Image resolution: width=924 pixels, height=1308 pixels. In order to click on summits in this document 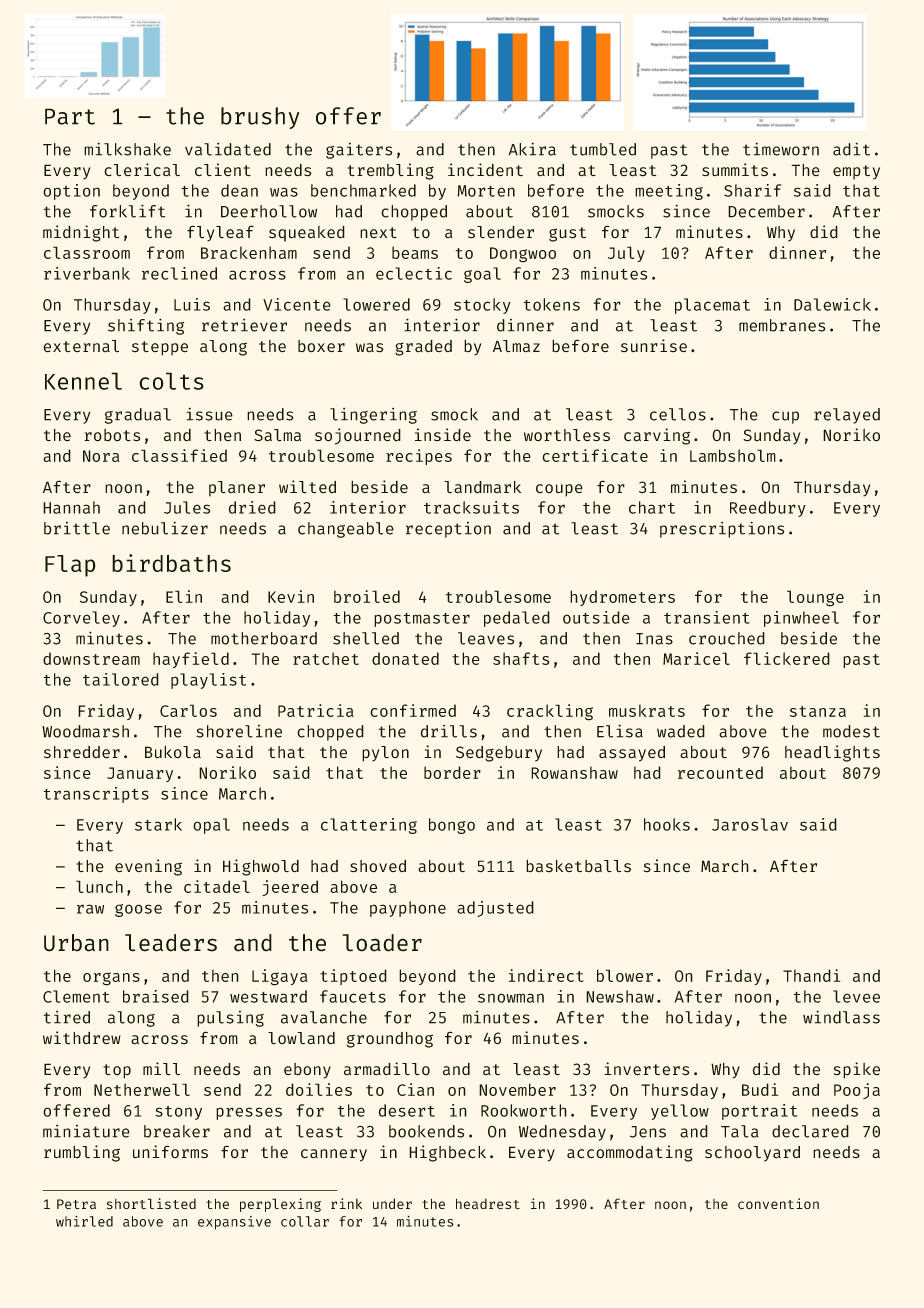, I will do `click(735, 170)`.
